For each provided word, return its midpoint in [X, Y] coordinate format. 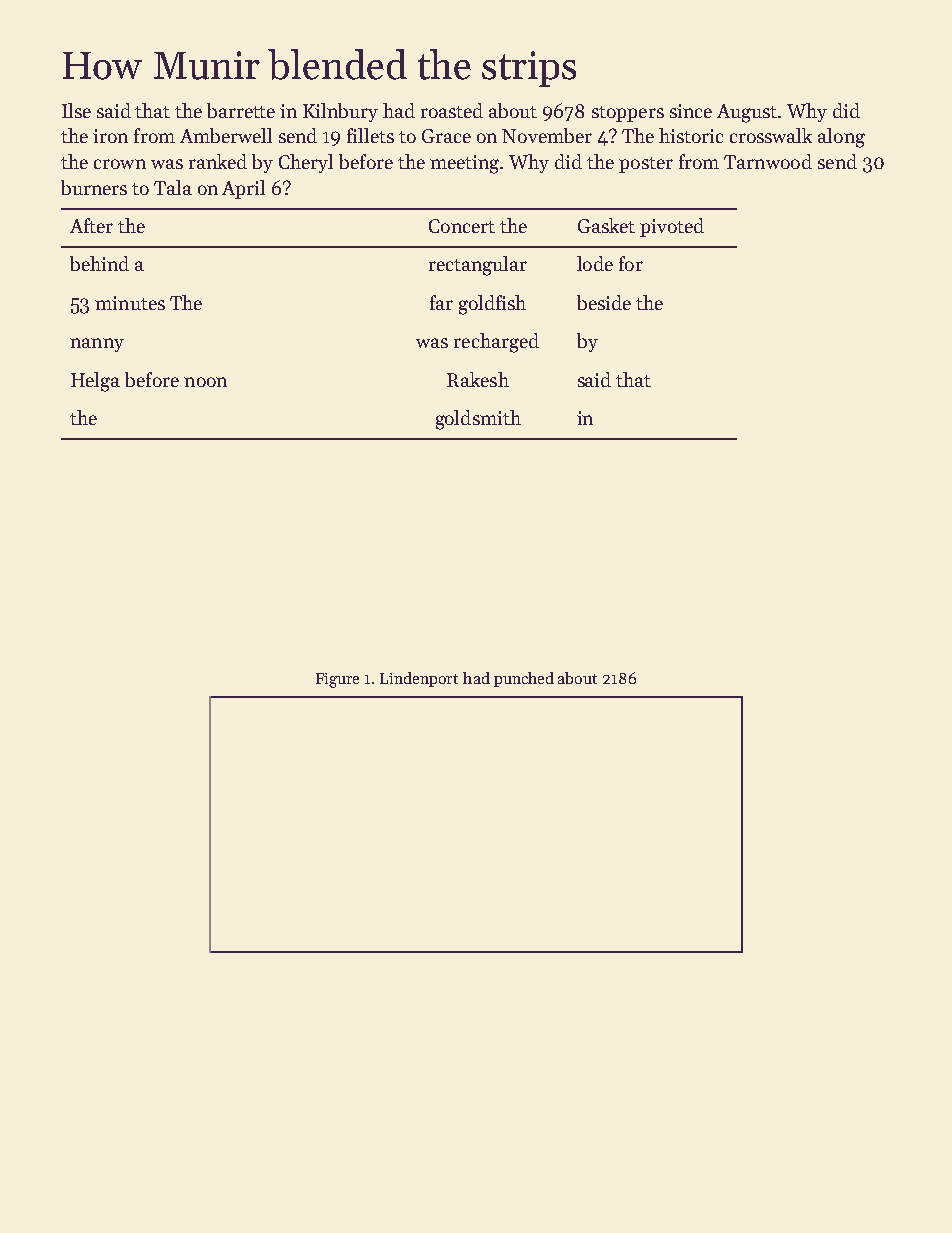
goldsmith [478, 420]
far [441, 302]
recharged [496, 343]
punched [524, 679]
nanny [97, 345]
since [691, 111]
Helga [95, 382]
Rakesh [478, 379]
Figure [337, 680]
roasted [452, 110]
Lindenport [419, 679]
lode [595, 263]
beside [604, 302]
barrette [241, 110]
